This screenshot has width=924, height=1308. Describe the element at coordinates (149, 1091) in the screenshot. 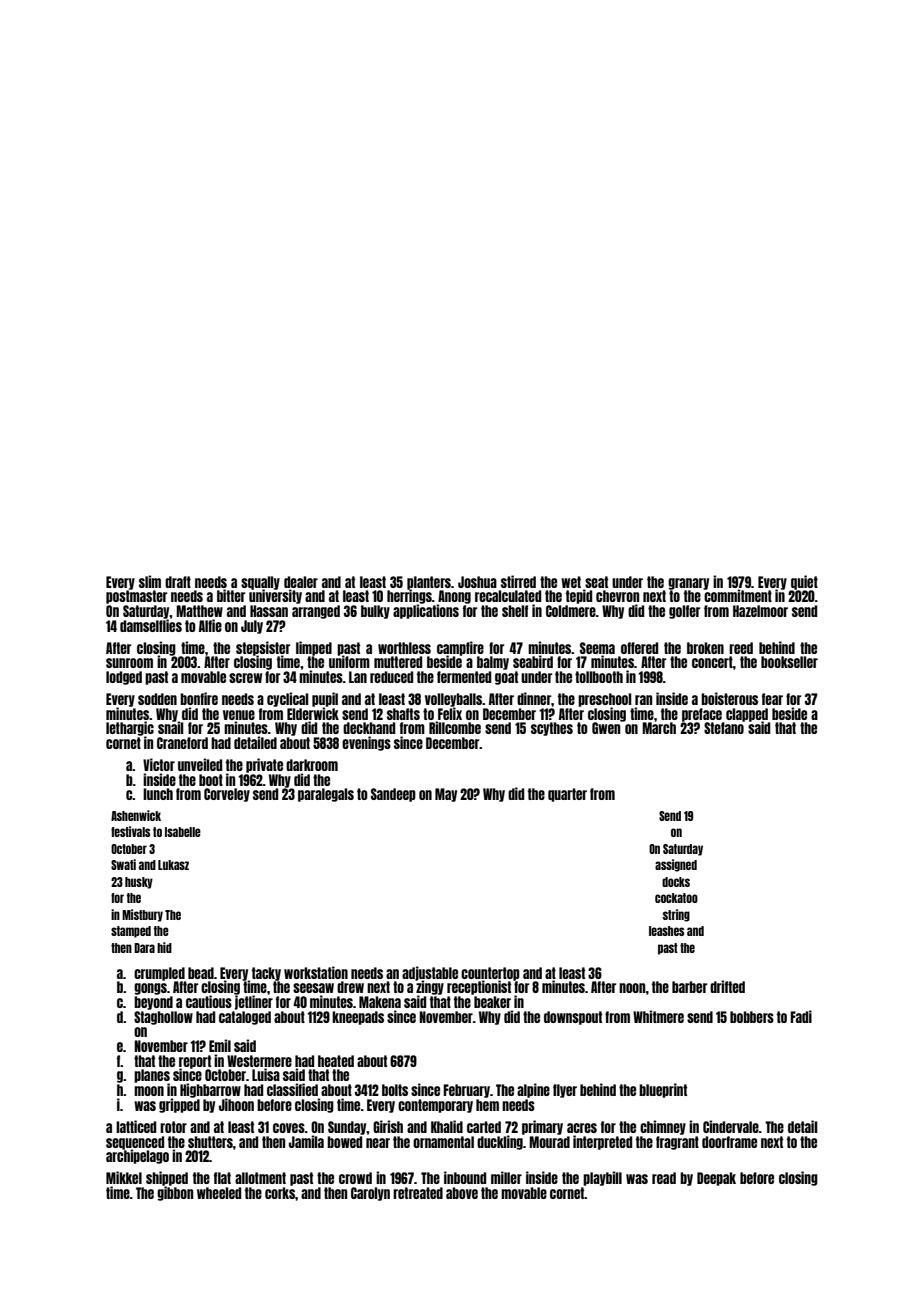

I see `moon` at that location.
